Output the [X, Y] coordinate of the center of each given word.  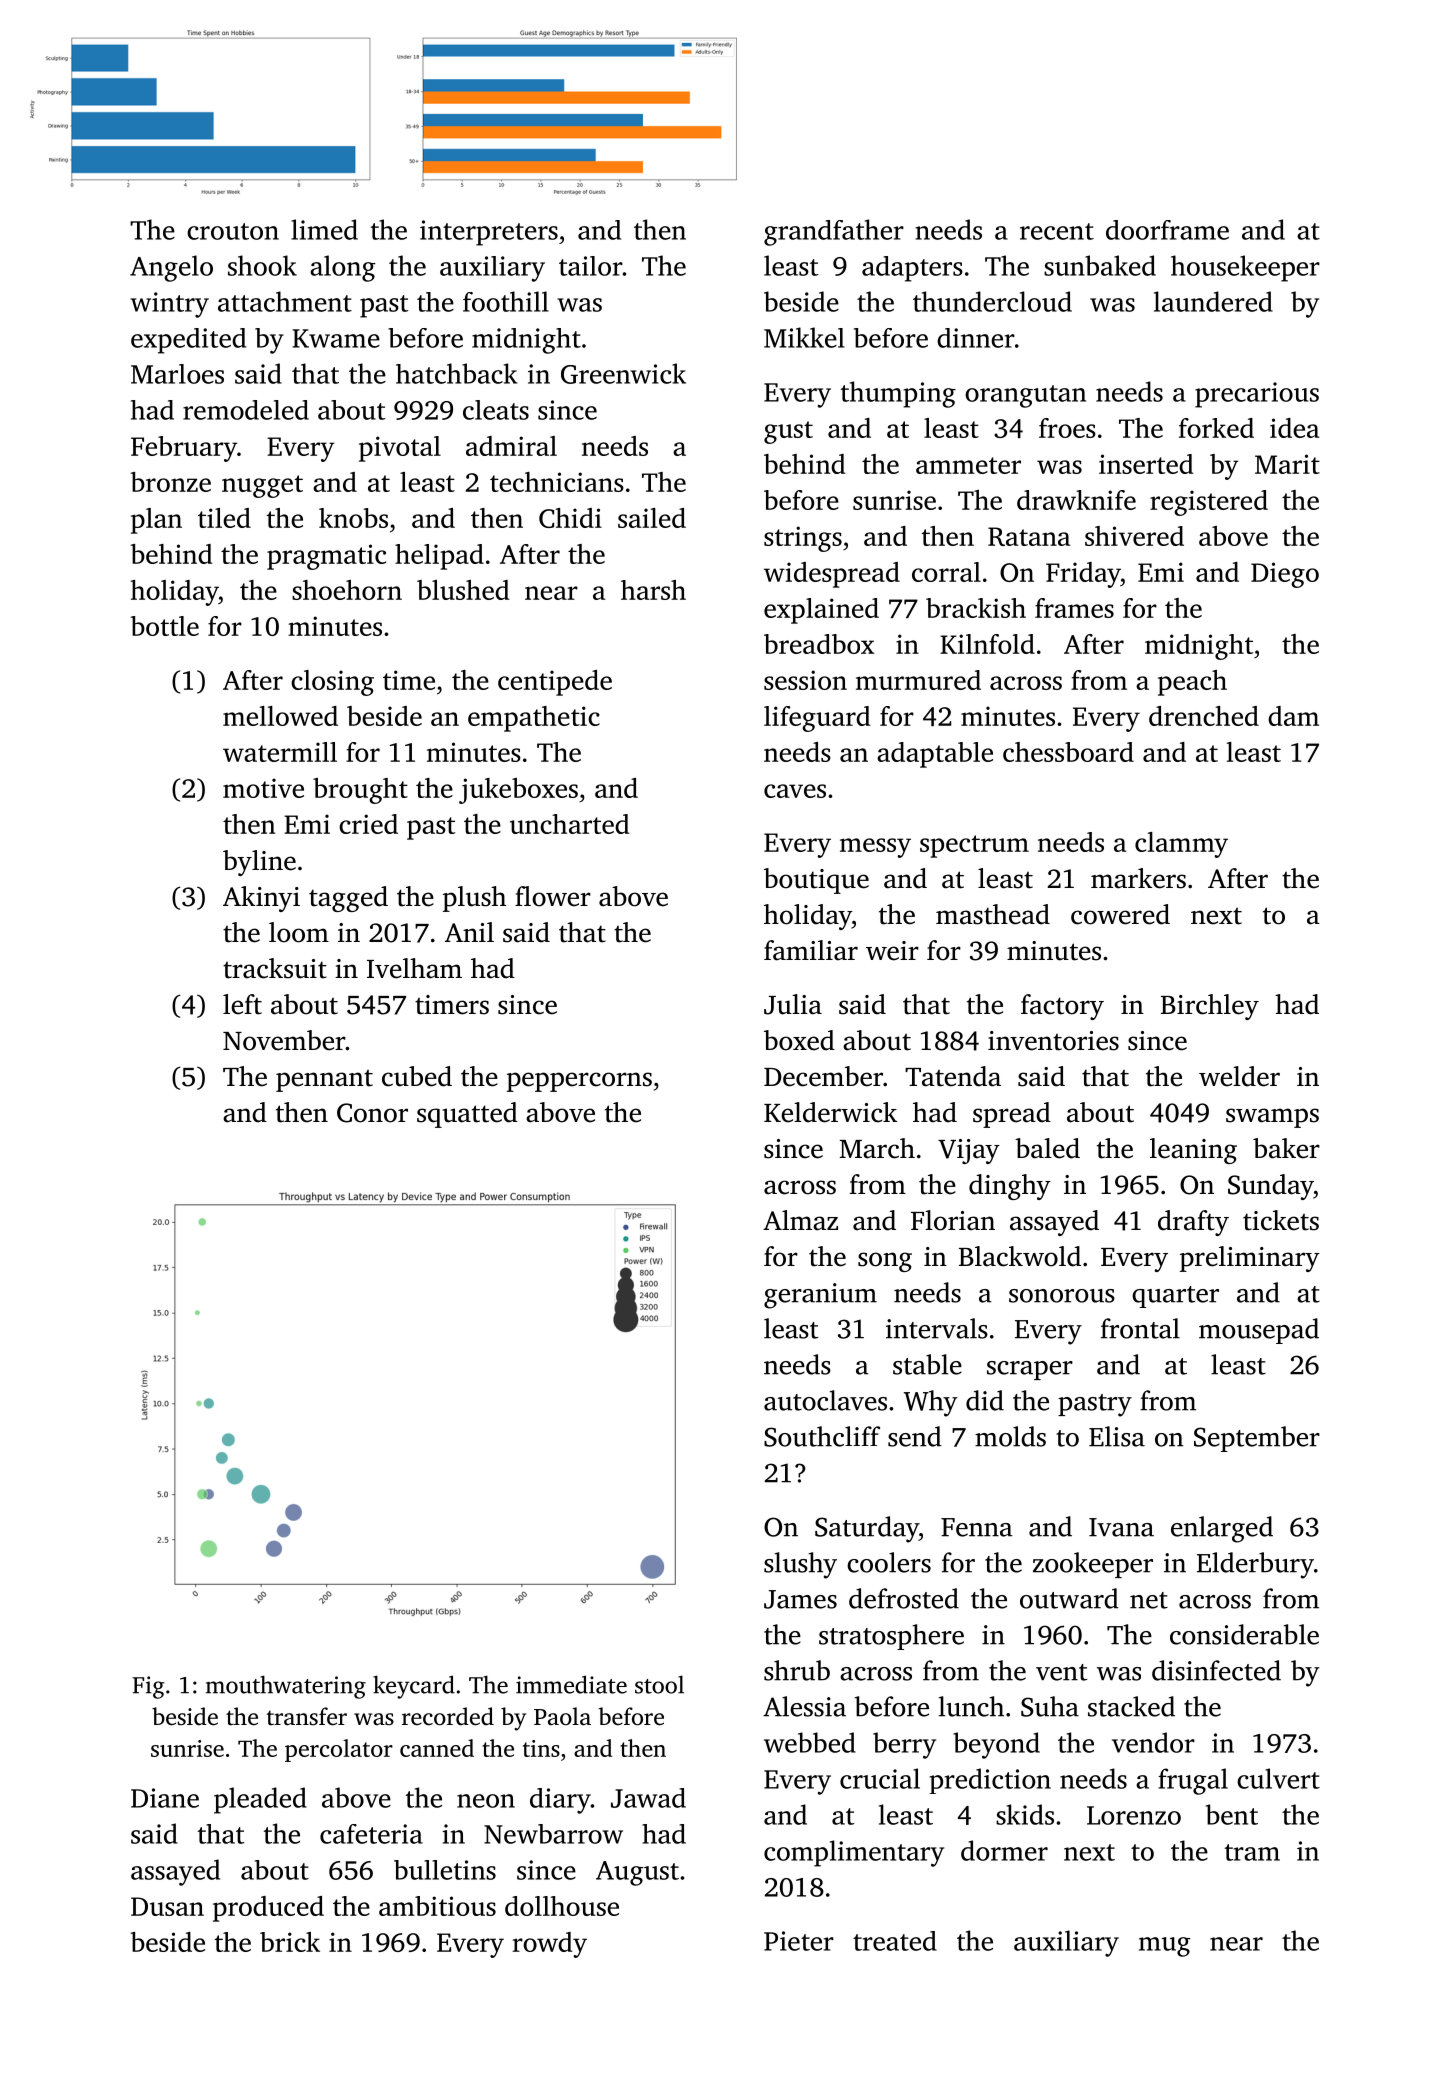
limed [324, 229]
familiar [811, 950]
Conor [372, 1113]
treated [895, 1941]
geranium [820, 1296]
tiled [224, 518]
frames [1074, 608]
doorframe [1167, 230]
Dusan [167, 1906]
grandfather [834, 232]
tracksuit [275, 968]
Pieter [799, 1941]
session [805, 680]
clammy [1181, 845]
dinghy [1010, 1187]
